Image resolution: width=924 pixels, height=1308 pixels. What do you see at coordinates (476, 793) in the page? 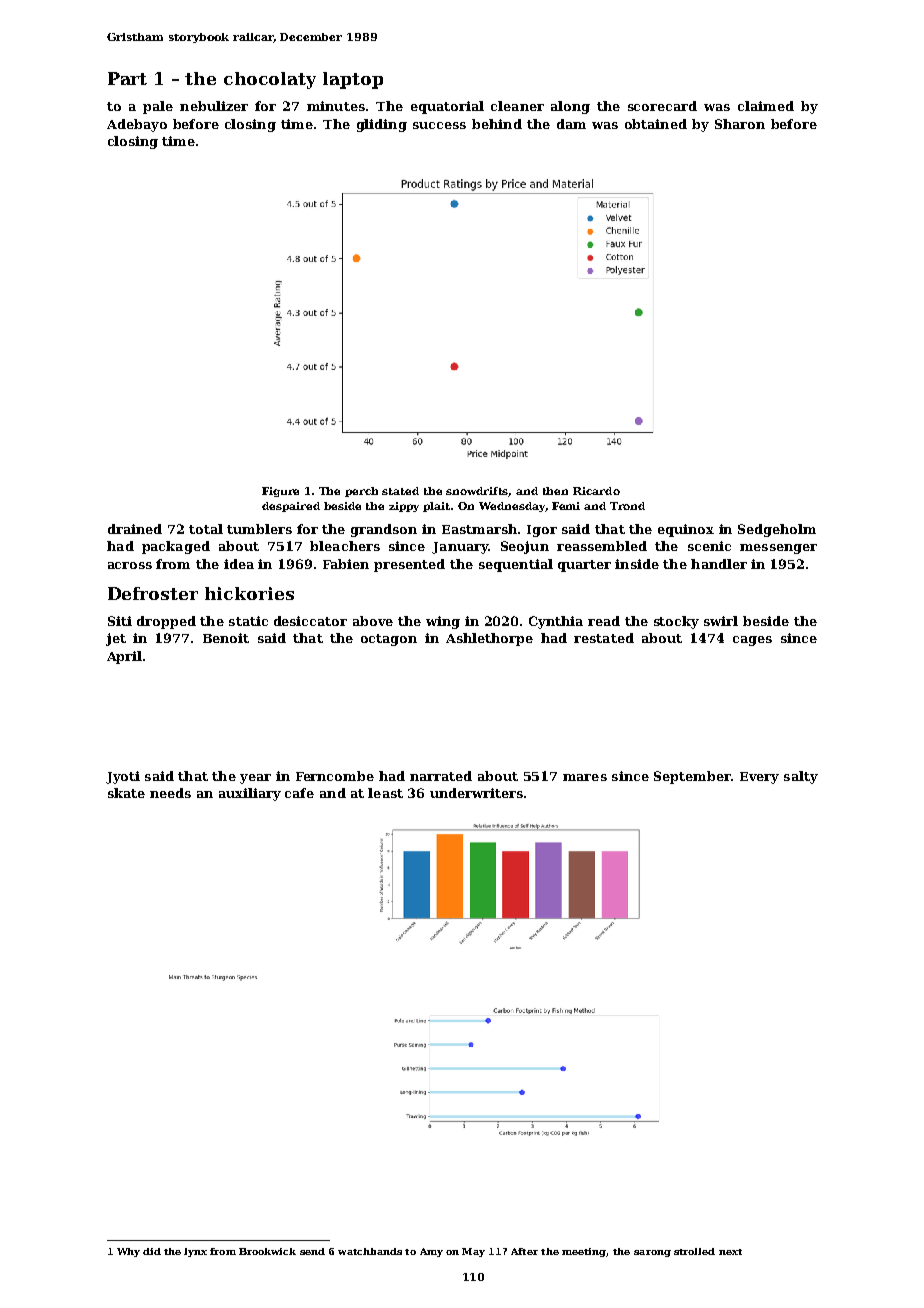
I see `underwriters` at bounding box center [476, 793].
